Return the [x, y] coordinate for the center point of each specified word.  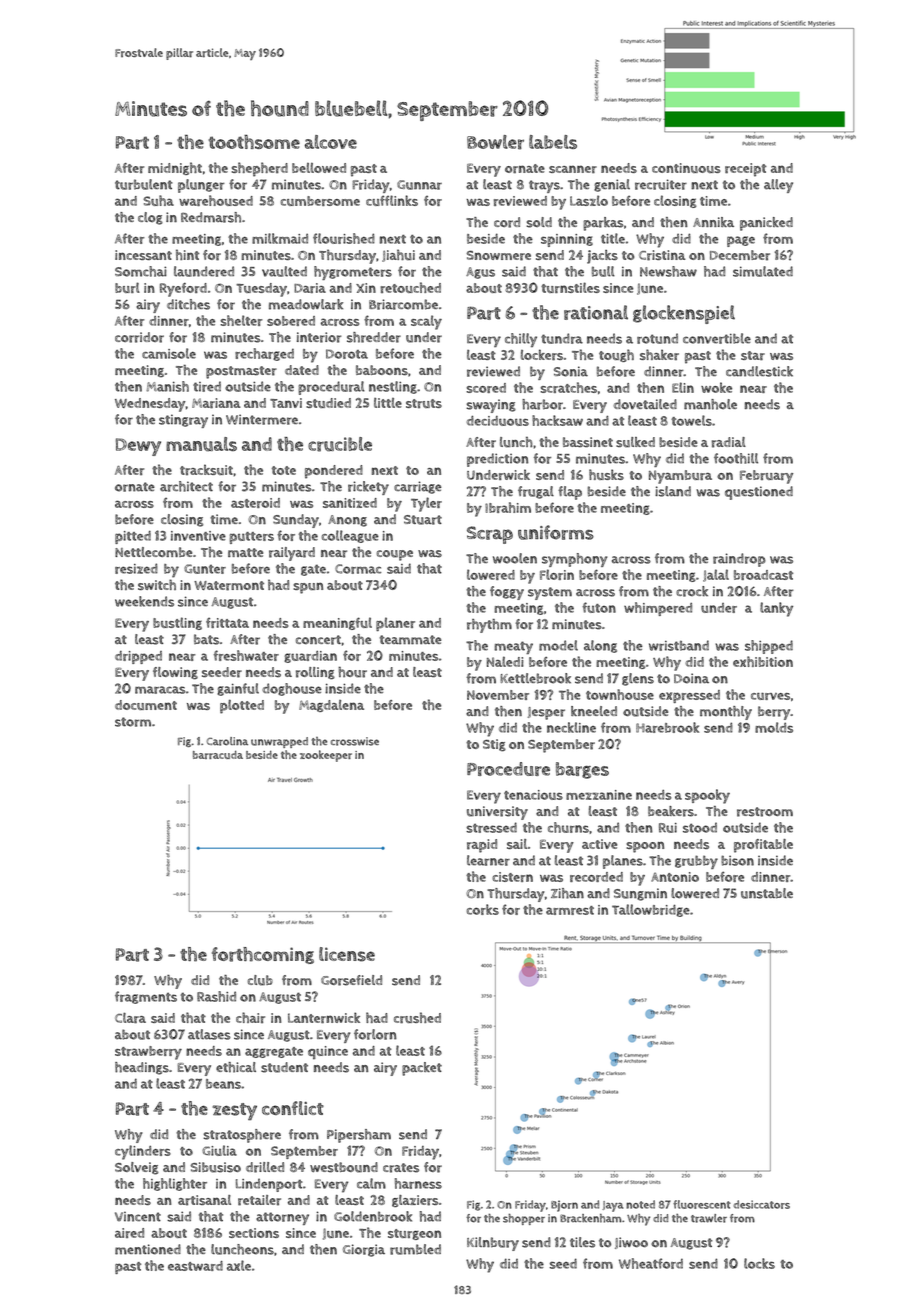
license [347, 954]
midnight [175, 168]
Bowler [495, 142]
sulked [635, 442]
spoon [645, 847]
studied [328, 403]
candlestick [759, 371]
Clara [130, 1017]
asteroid [255, 503]
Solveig [137, 1168]
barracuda [218, 754]
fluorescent [702, 1204]
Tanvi [286, 403]
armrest [570, 910]
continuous [686, 168]
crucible [340, 444]
